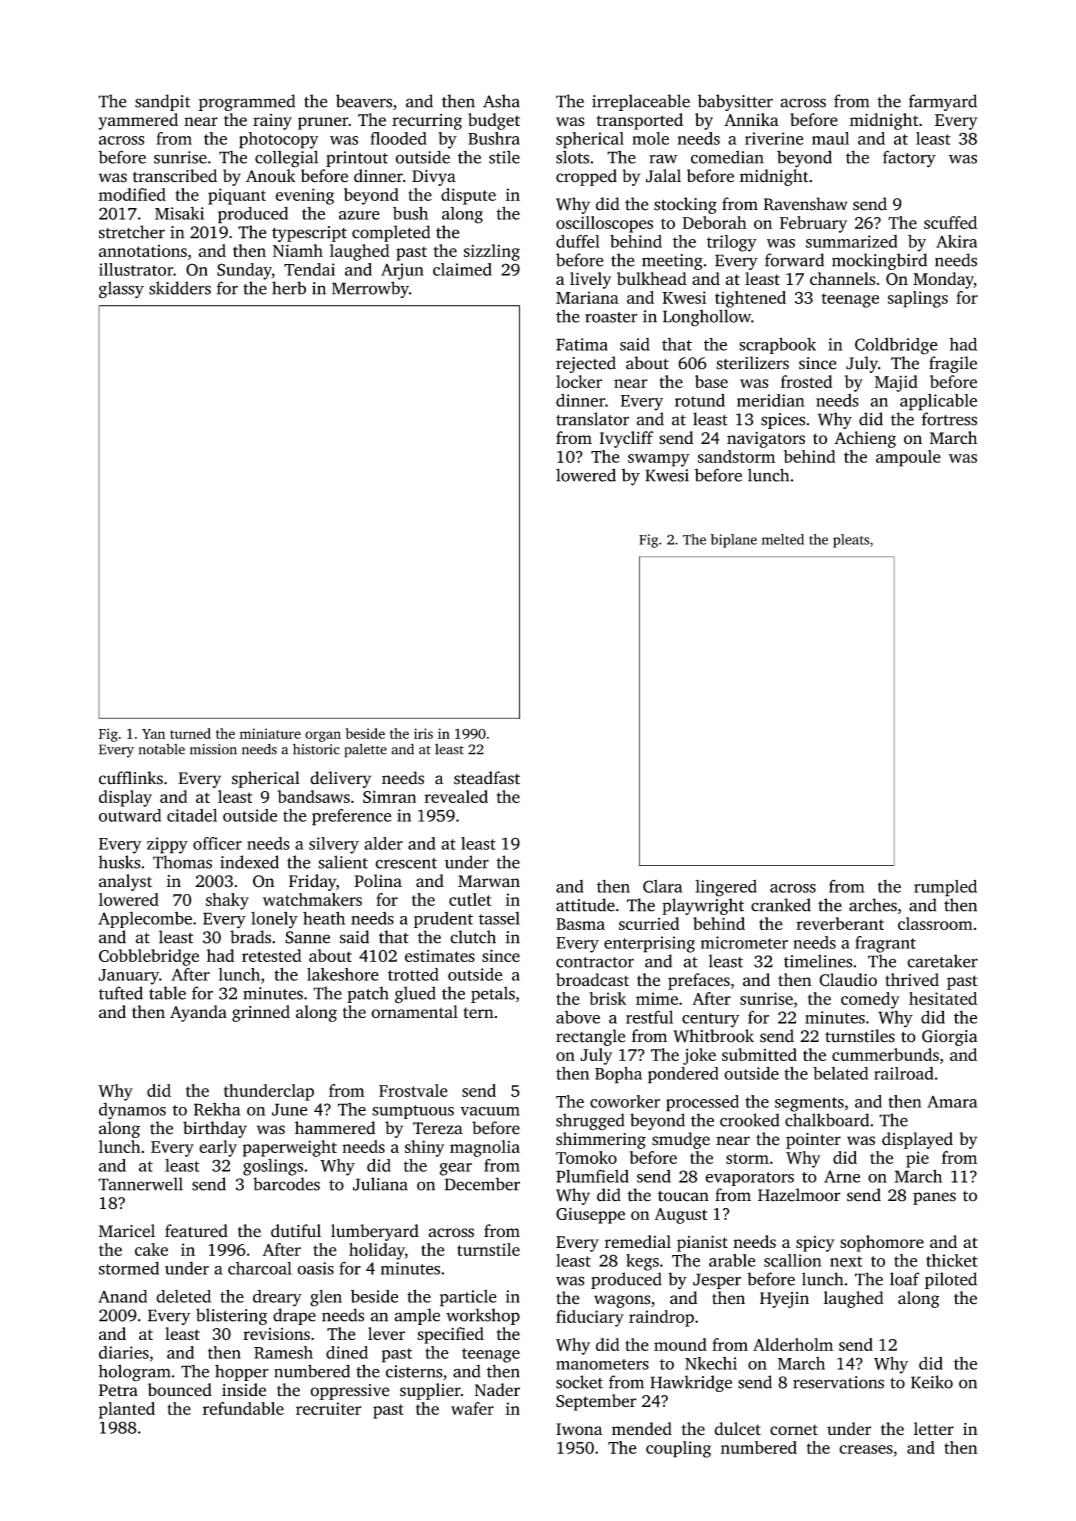 The image size is (1076, 1521). What do you see at coordinates (329, 1408) in the image?
I see `recruiter` at bounding box center [329, 1408].
